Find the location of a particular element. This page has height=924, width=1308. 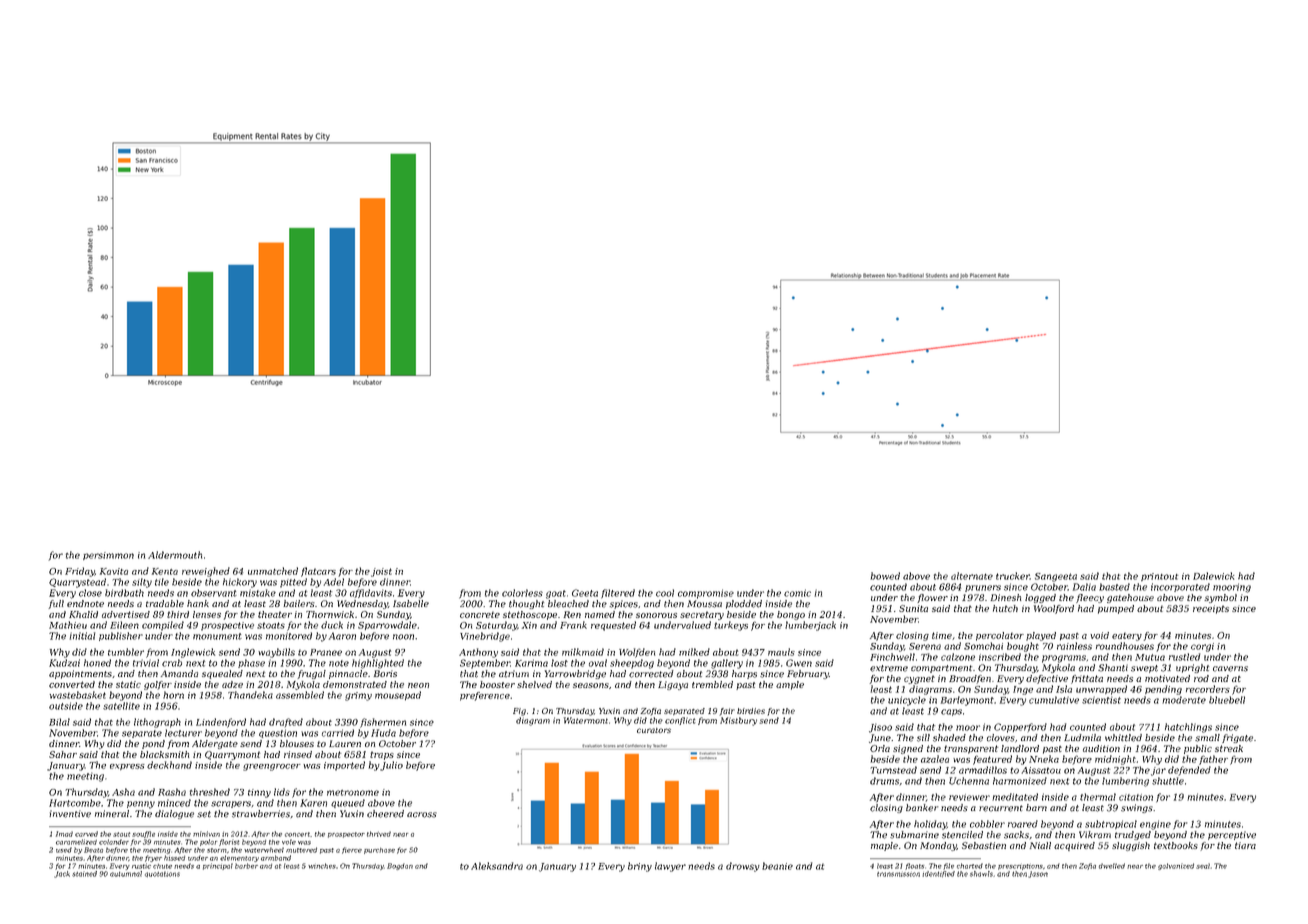

recorders is located at coordinates (1208, 689).
